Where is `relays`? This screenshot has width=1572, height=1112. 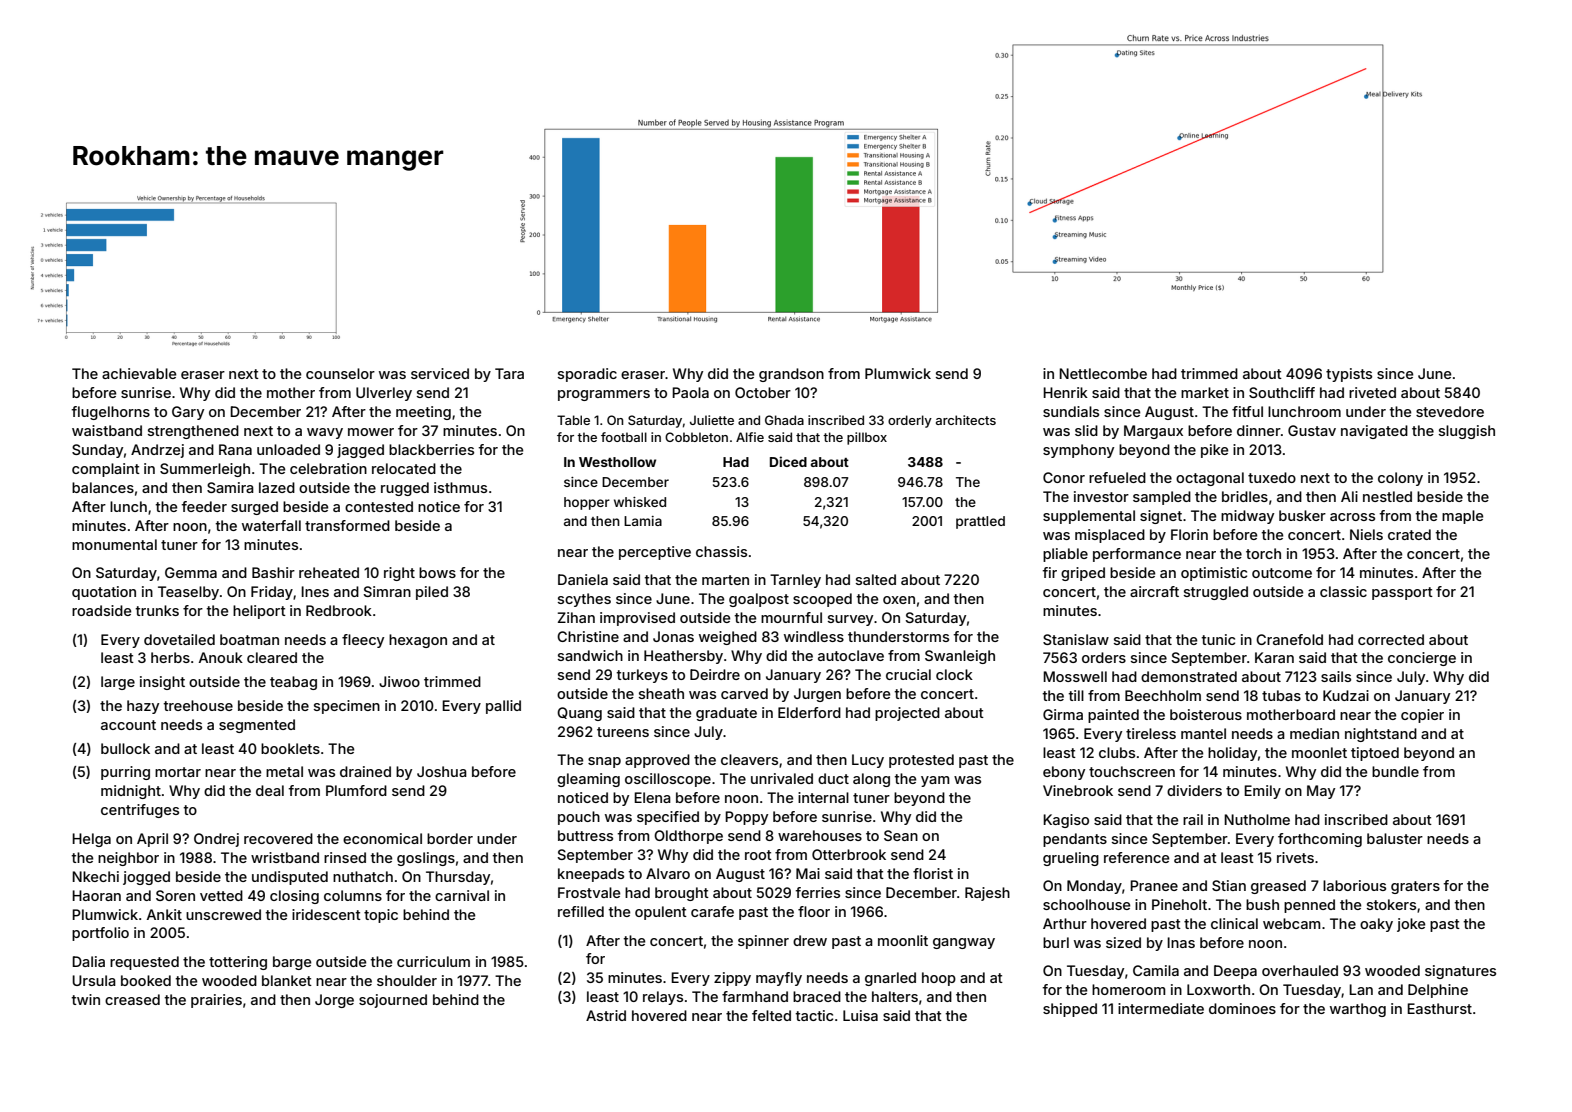 relays is located at coordinates (663, 998).
